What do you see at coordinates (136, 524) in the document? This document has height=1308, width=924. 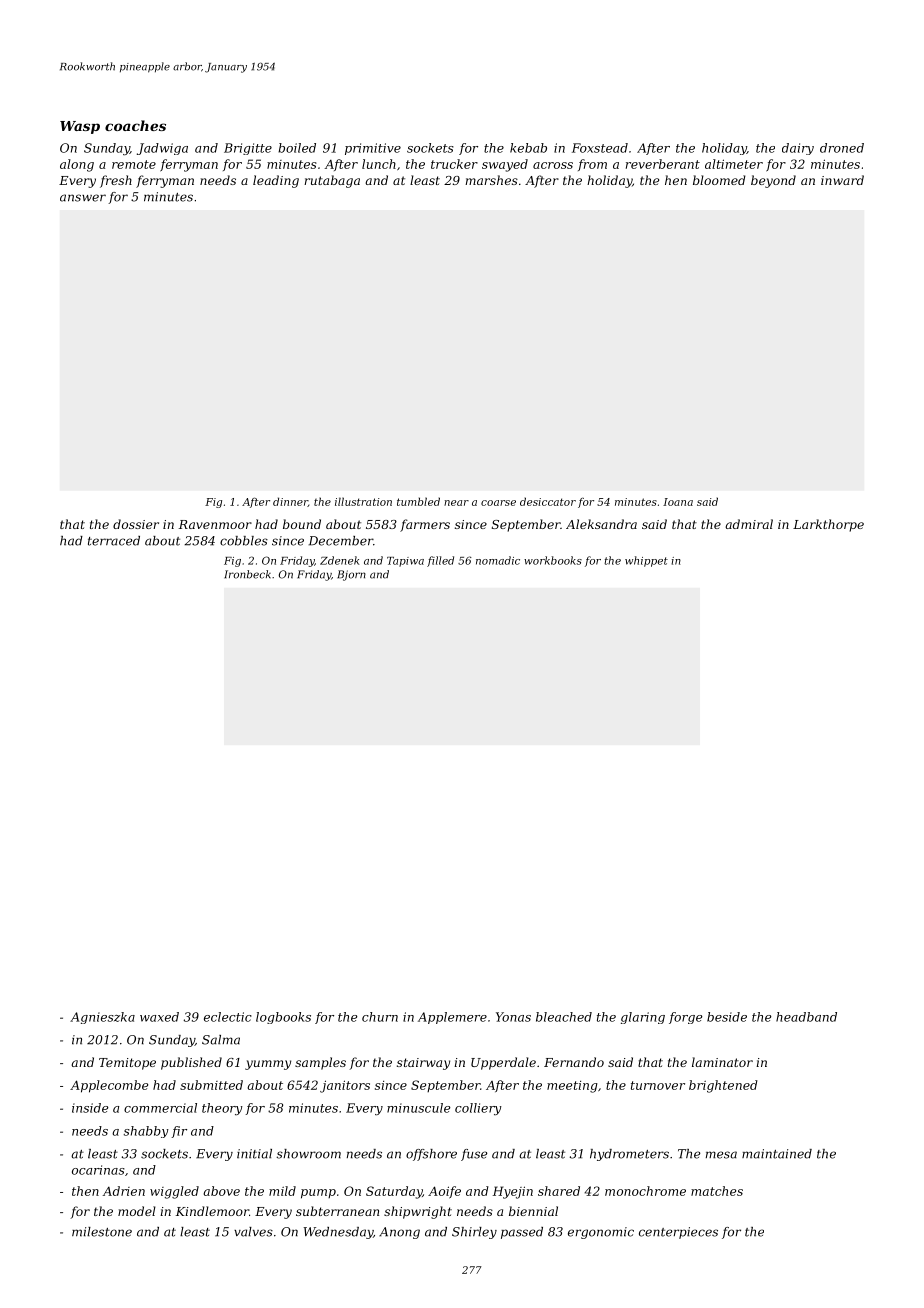 I see `dossier` at bounding box center [136, 524].
